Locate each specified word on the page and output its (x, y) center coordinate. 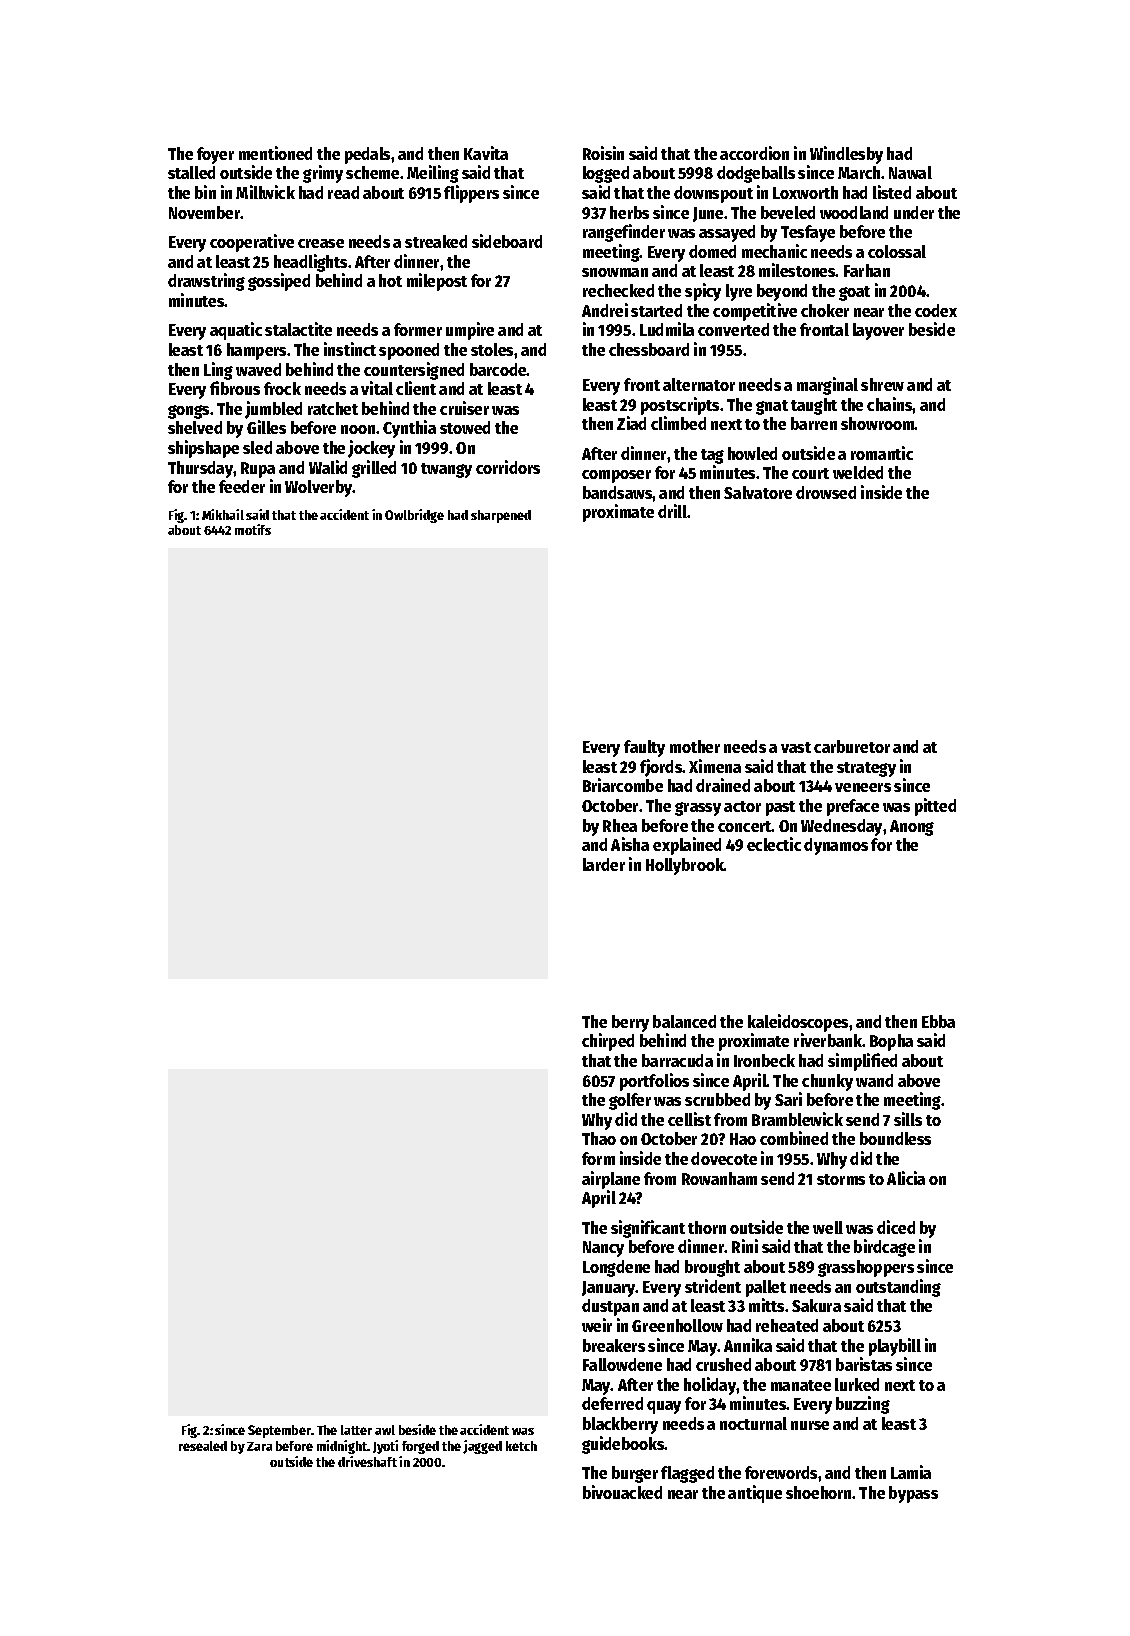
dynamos (836, 846)
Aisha (630, 844)
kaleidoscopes (798, 1023)
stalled (191, 172)
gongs (188, 412)
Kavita (486, 153)
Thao (599, 1138)
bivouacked (622, 1492)
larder (604, 864)
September (279, 1431)
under (914, 212)
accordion (754, 153)
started (656, 310)
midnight (342, 1447)
